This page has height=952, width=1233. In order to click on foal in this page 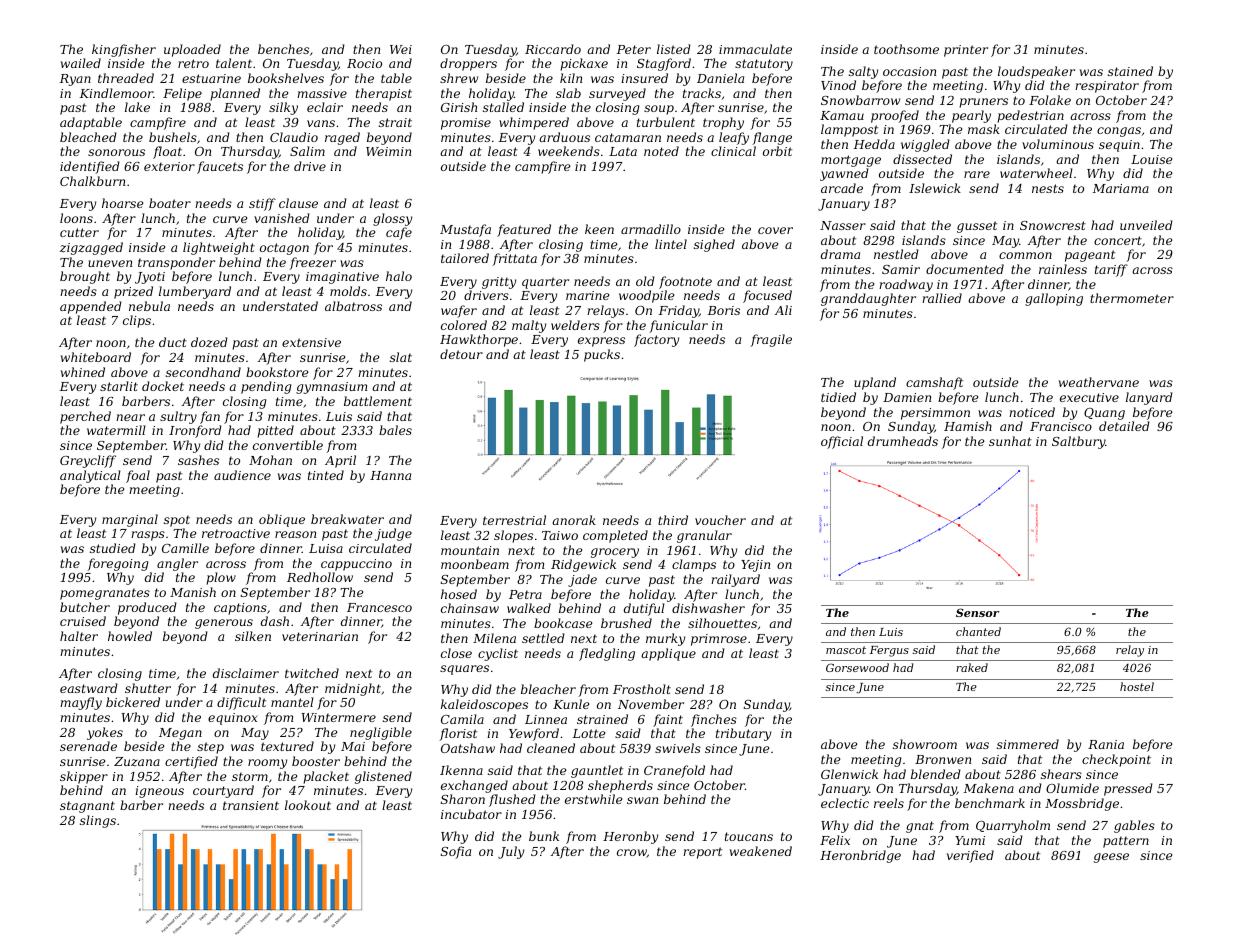, I will do `click(138, 476)`.
